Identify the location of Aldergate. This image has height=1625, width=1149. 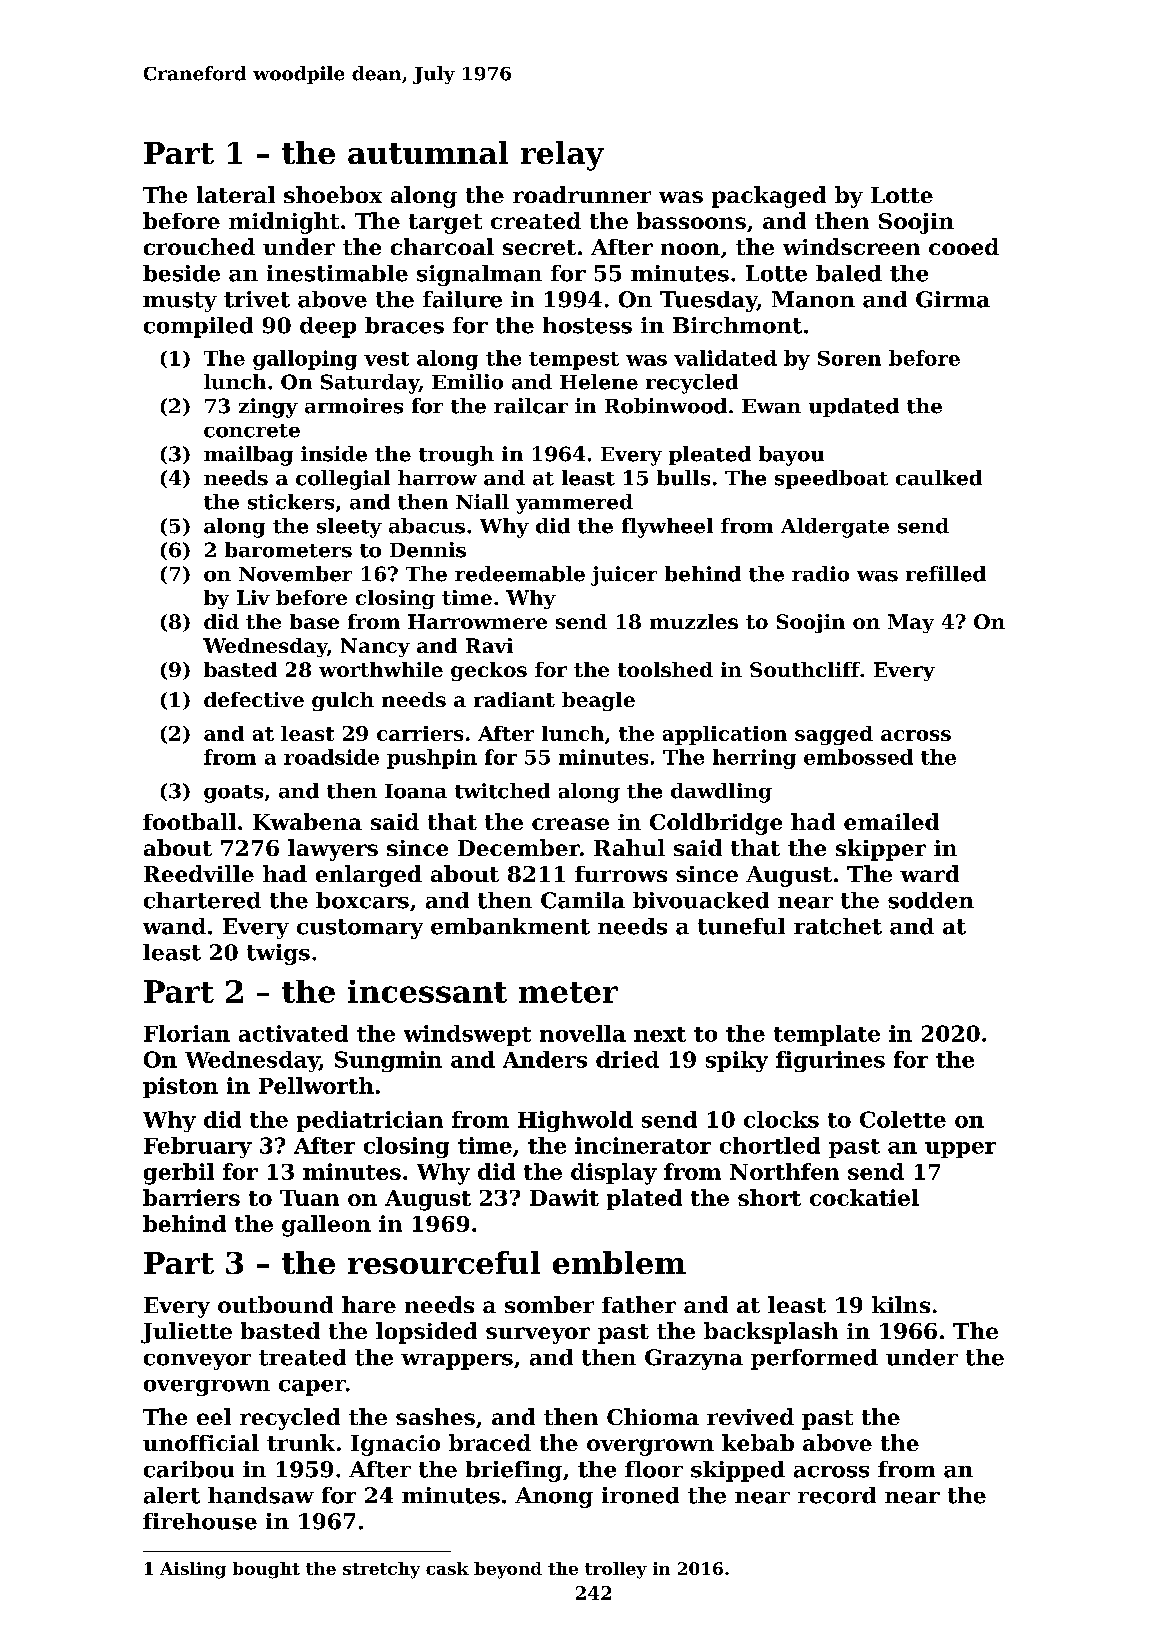
(835, 528).
